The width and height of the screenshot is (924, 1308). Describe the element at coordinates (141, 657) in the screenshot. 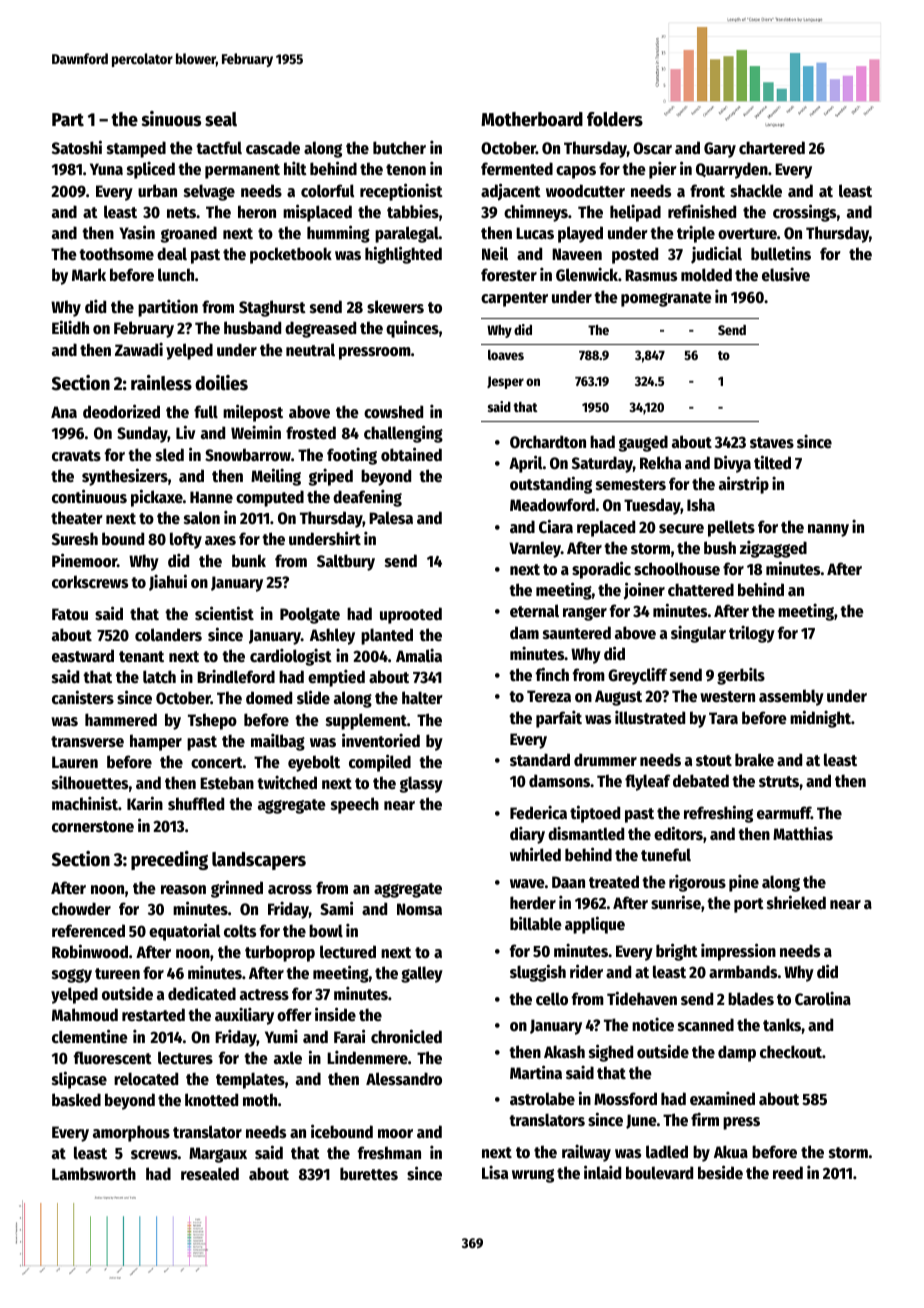

I see `tenant` at that location.
